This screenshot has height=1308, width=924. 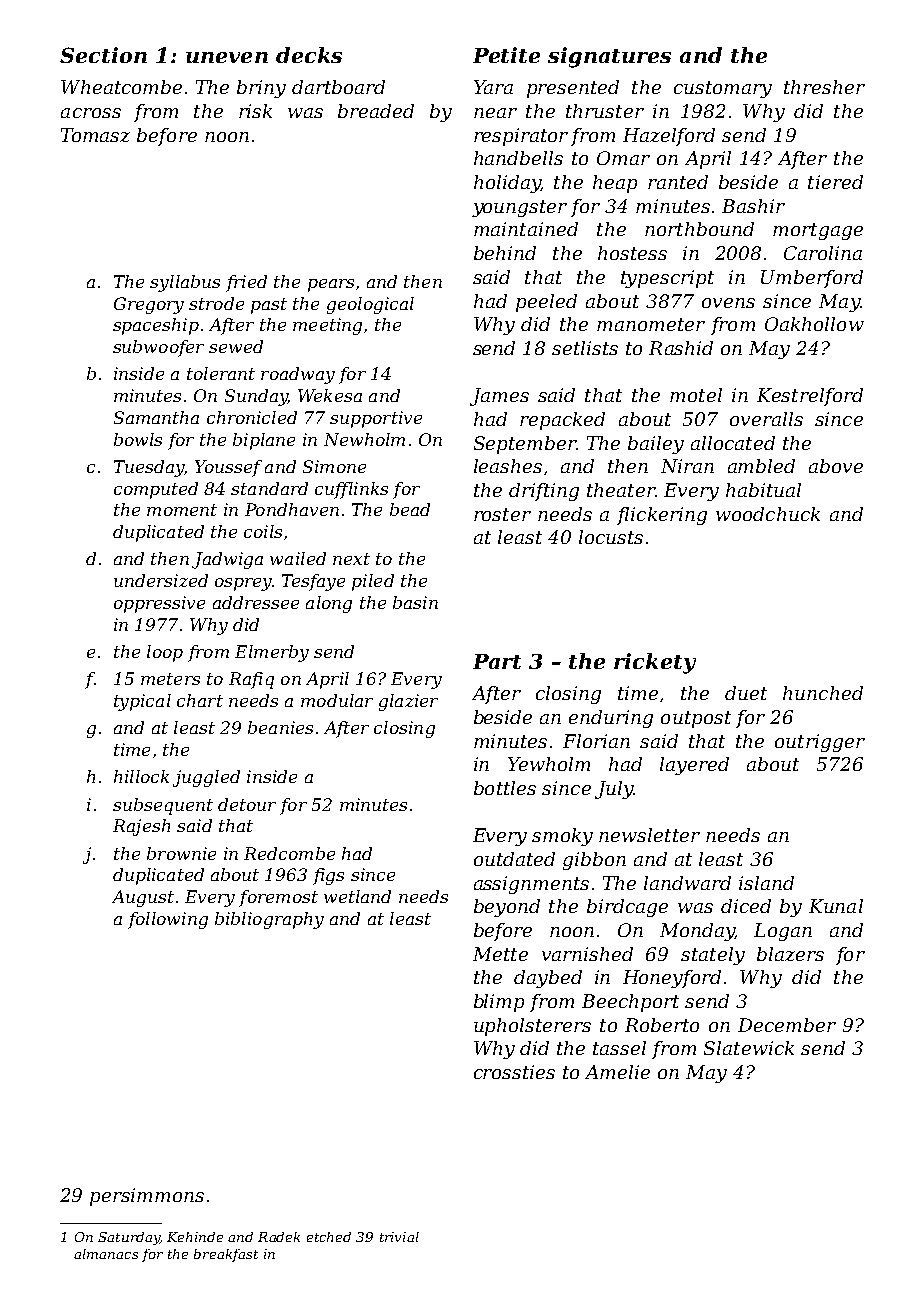 What do you see at coordinates (168, 920) in the screenshot?
I see `following` at bounding box center [168, 920].
